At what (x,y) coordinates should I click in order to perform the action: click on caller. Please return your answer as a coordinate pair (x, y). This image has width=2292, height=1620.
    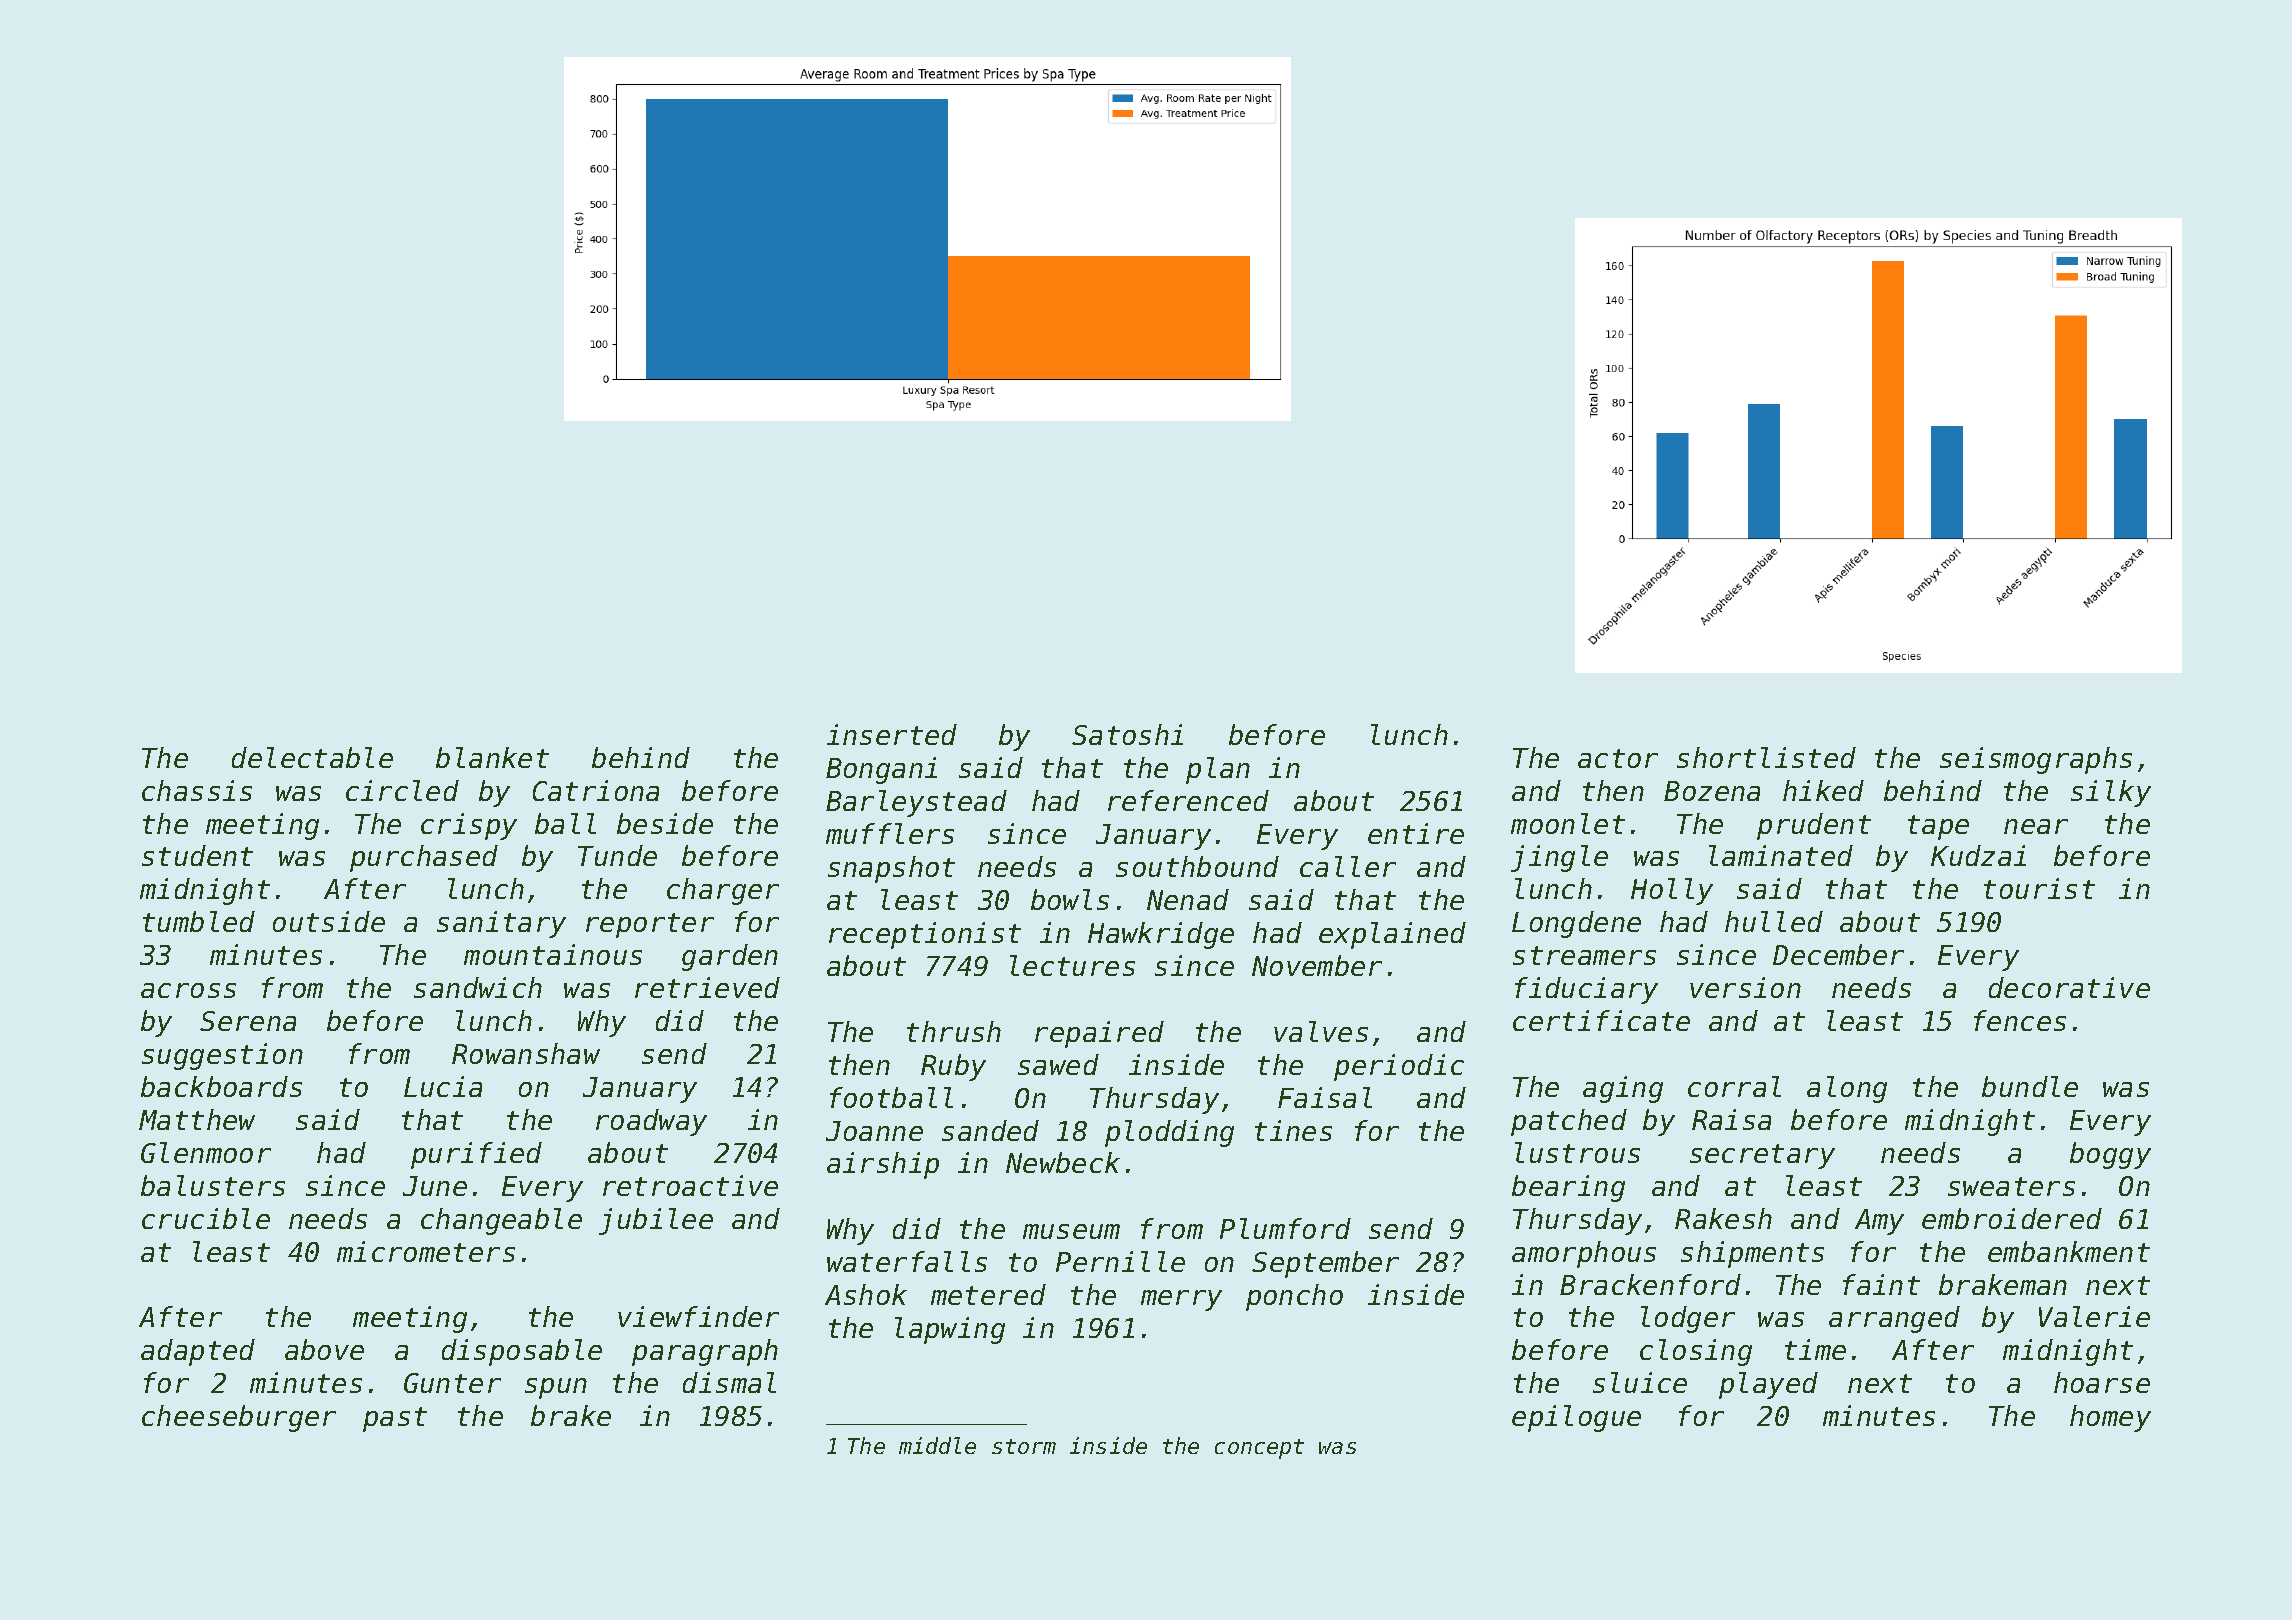
    Looking at the image, I should click on (1348, 866).
